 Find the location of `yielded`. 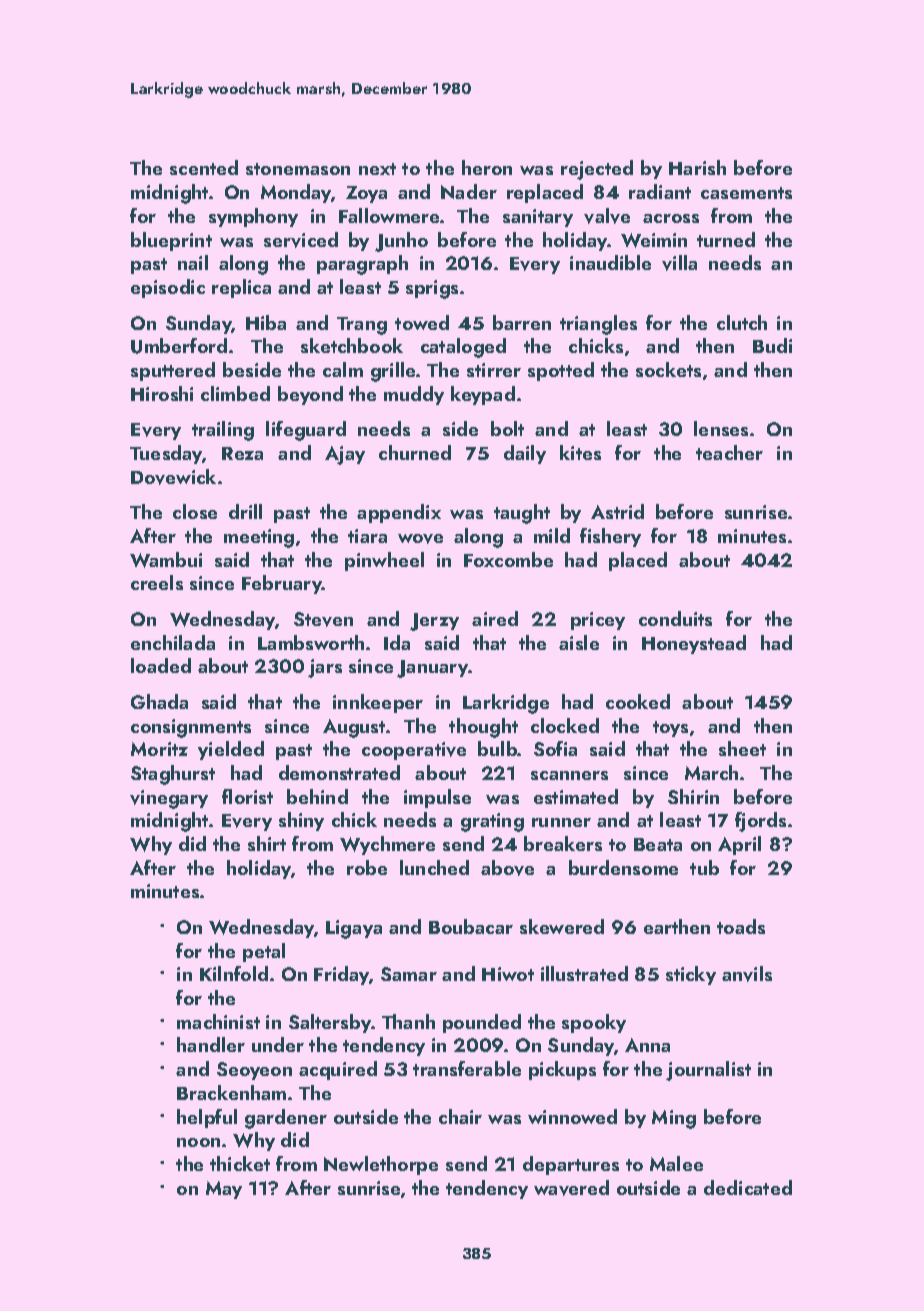

yielded is located at coordinates (231, 750).
